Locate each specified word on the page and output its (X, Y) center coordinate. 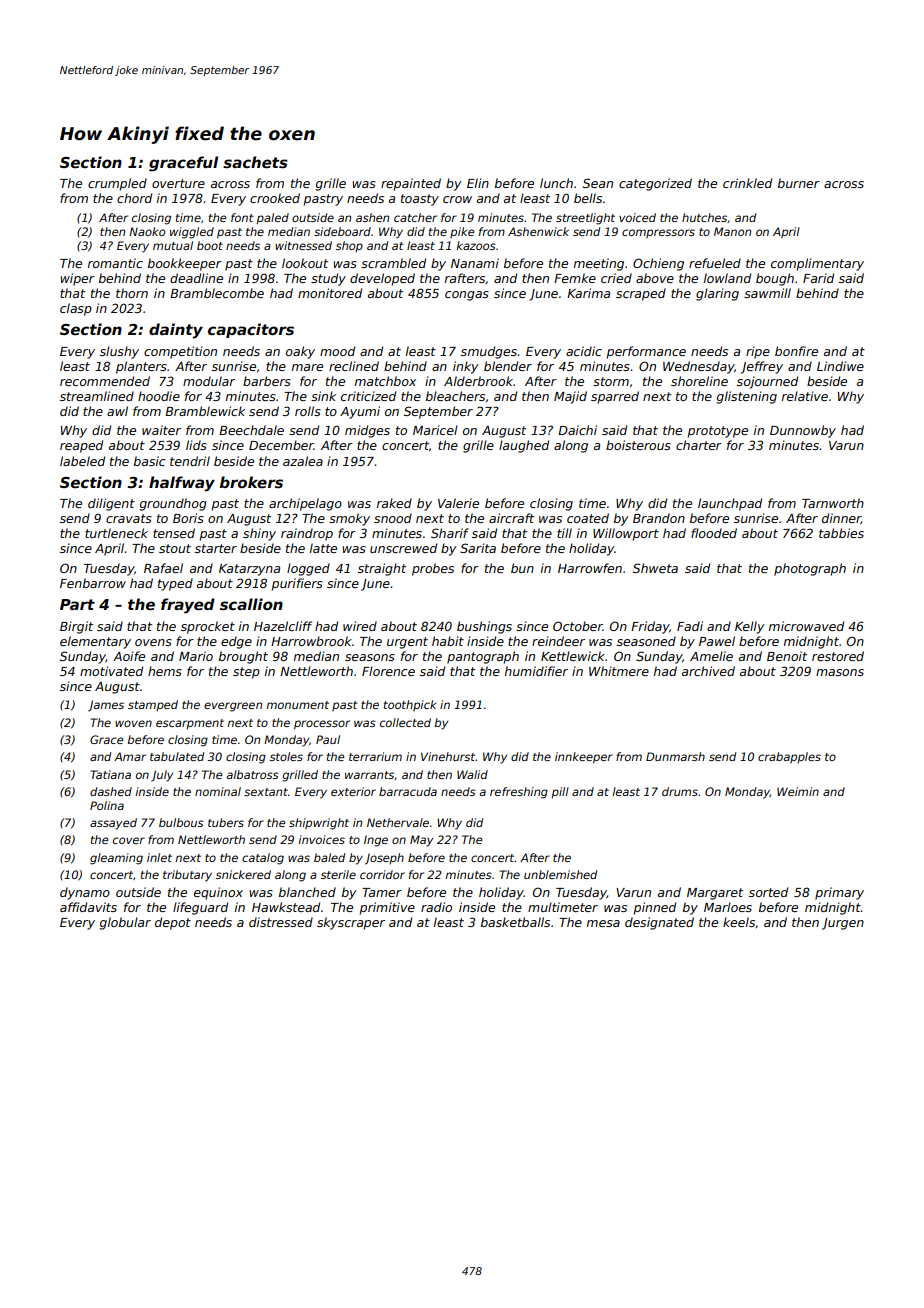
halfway (182, 484)
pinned (654, 908)
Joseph (384, 859)
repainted (411, 184)
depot (173, 923)
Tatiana (110, 774)
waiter (161, 430)
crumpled (117, 184)
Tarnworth (833, 503)
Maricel (435, 430)
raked (394, 503)
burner (799, 183)
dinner (841, 519)
